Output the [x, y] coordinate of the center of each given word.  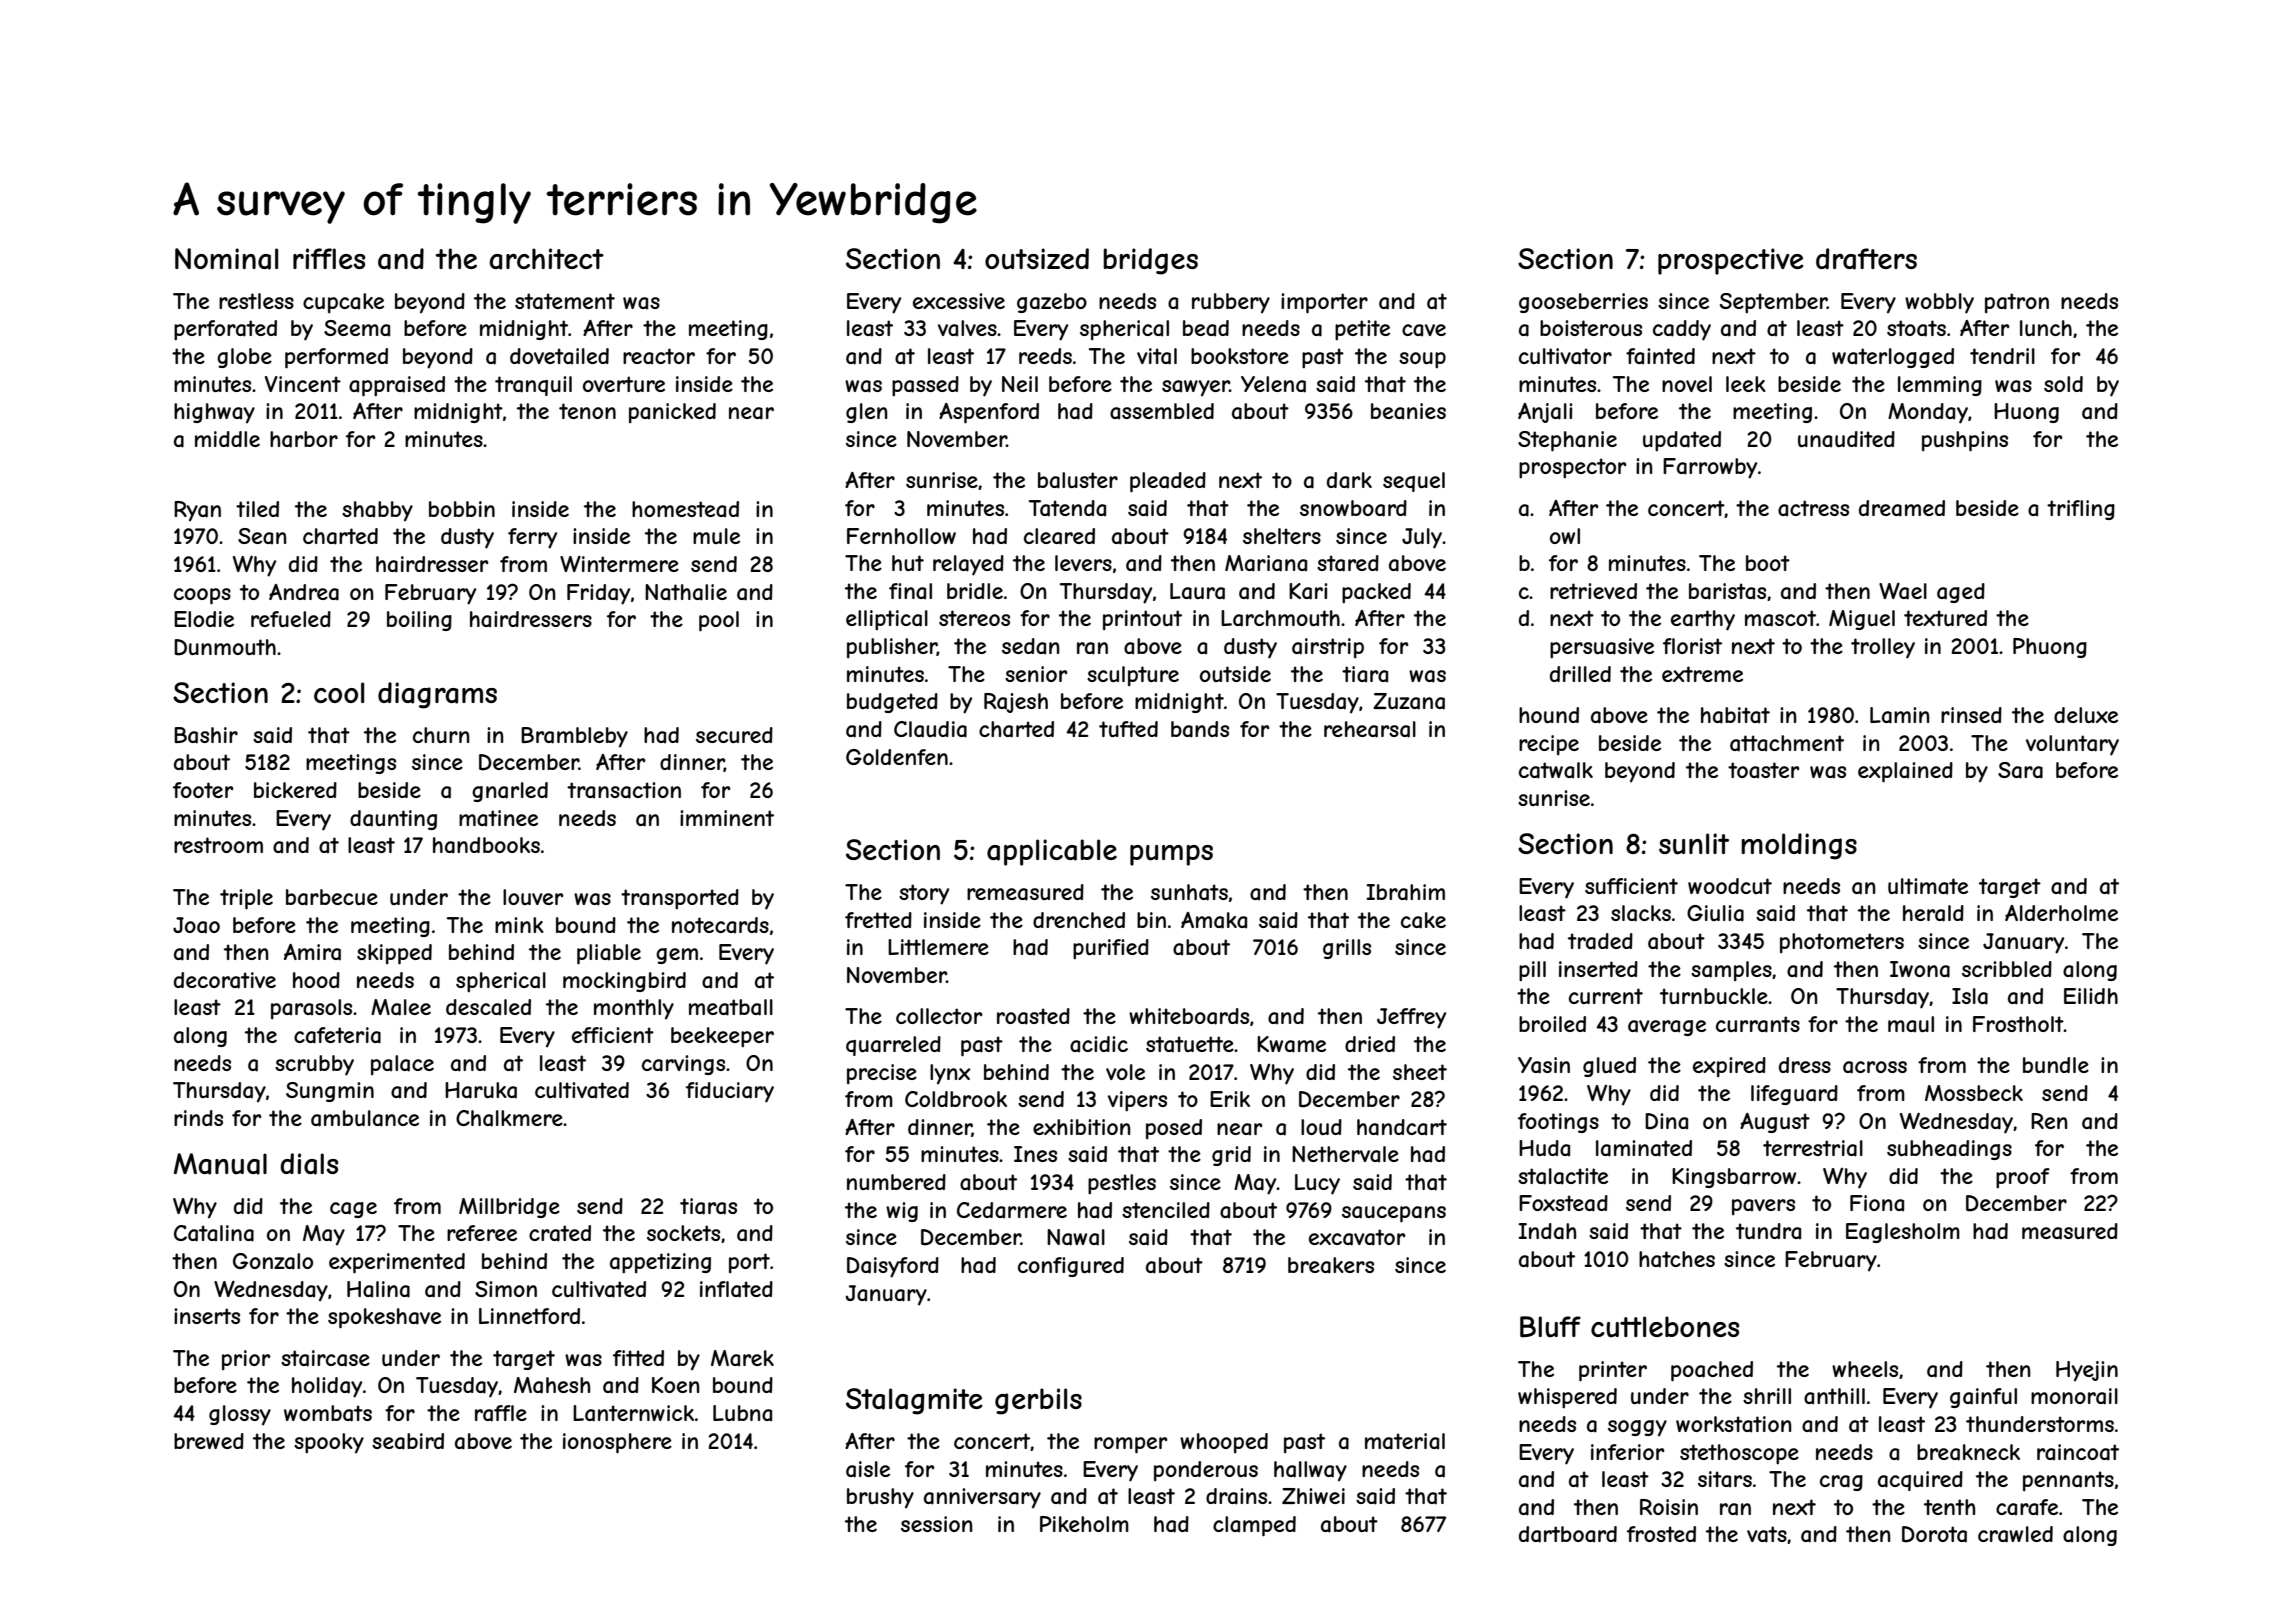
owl [1565, 536]
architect [546, 259]
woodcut [1730, 886]
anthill [1834, 1396]
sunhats [1189, 892]
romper [1130, 1445]
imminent [727, 818]
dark [1349, 480]
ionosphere [617, 1443]
